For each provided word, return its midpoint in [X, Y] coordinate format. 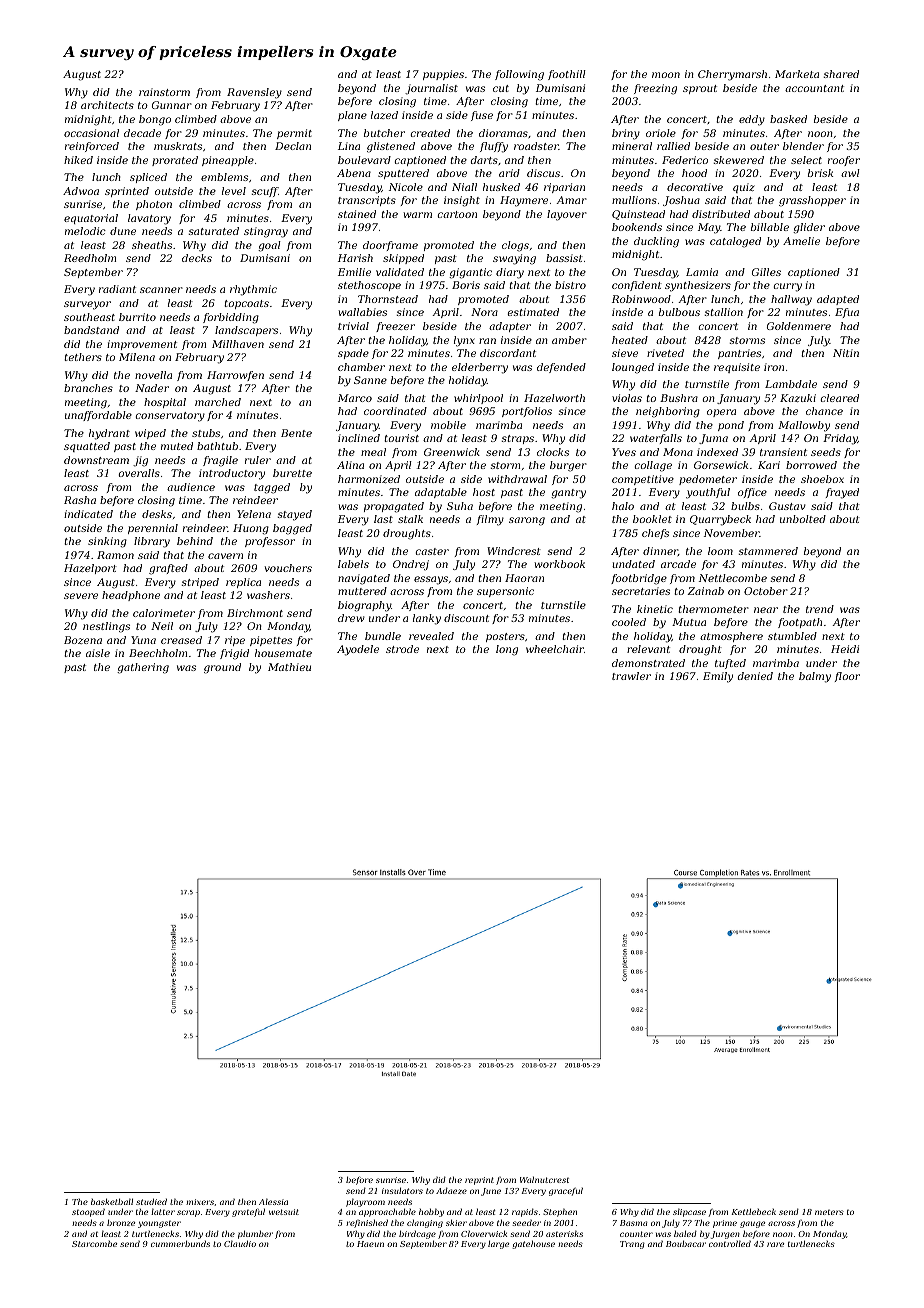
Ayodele [358, 650]
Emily [718, 677]
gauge [752, 1224]
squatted [87, 447]
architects [107, 105]
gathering [143, 668]
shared [841, 74]
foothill [567, 75]
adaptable [441, 493]
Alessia [273, 1201]
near [766, 610]
